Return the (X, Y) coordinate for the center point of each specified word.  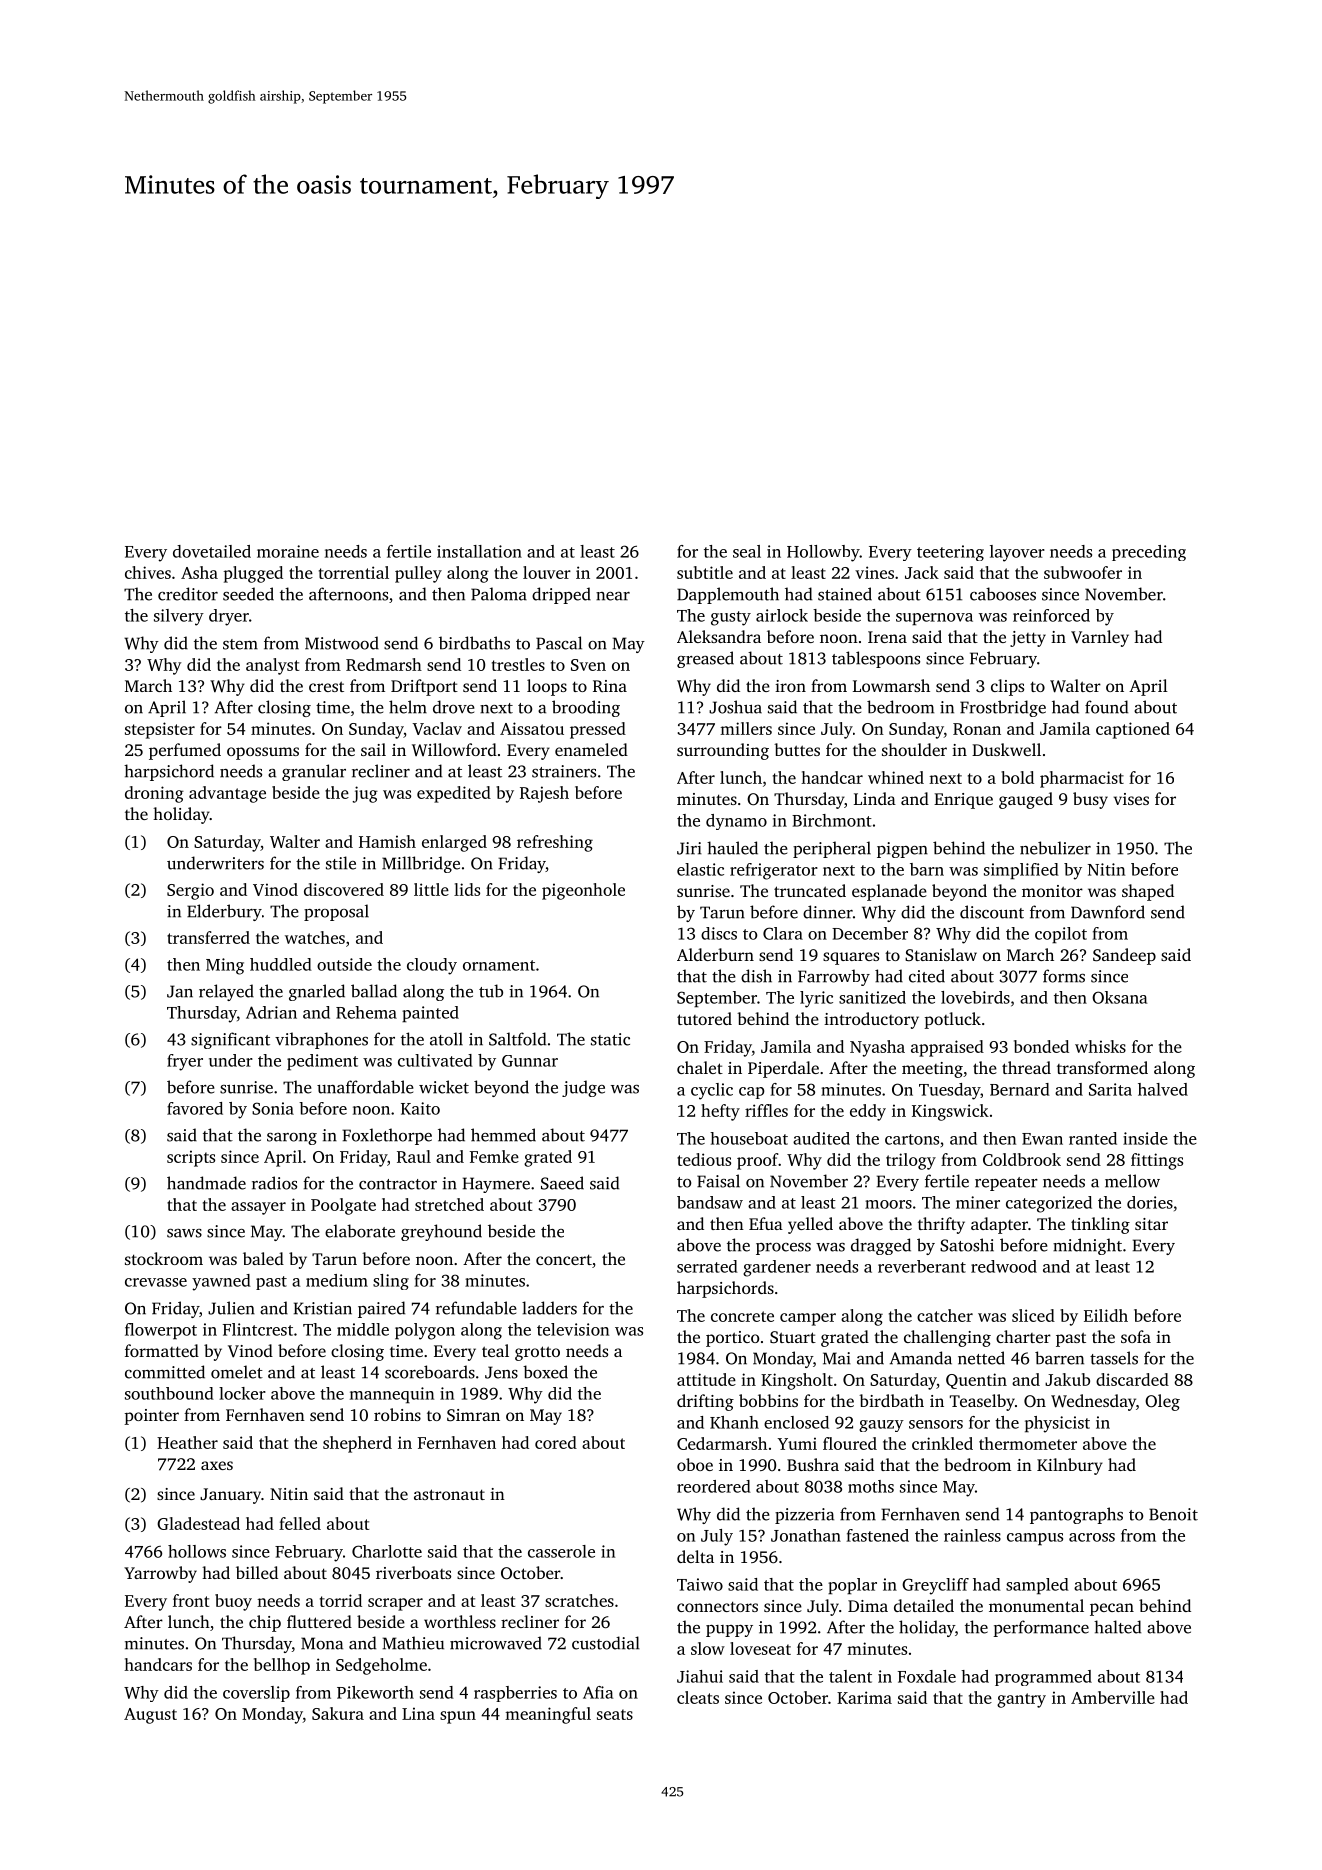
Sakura (338, 1713)
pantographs (1076, 1515)
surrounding (723, 751)
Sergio (190, 891)
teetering (950, 553)
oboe (695, 1464)
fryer (185, 1062)
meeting (932, 1070)
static (610, 1039)
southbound (169, 1393)
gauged (1026, 800)
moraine (288, 551)
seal (747, 551)
